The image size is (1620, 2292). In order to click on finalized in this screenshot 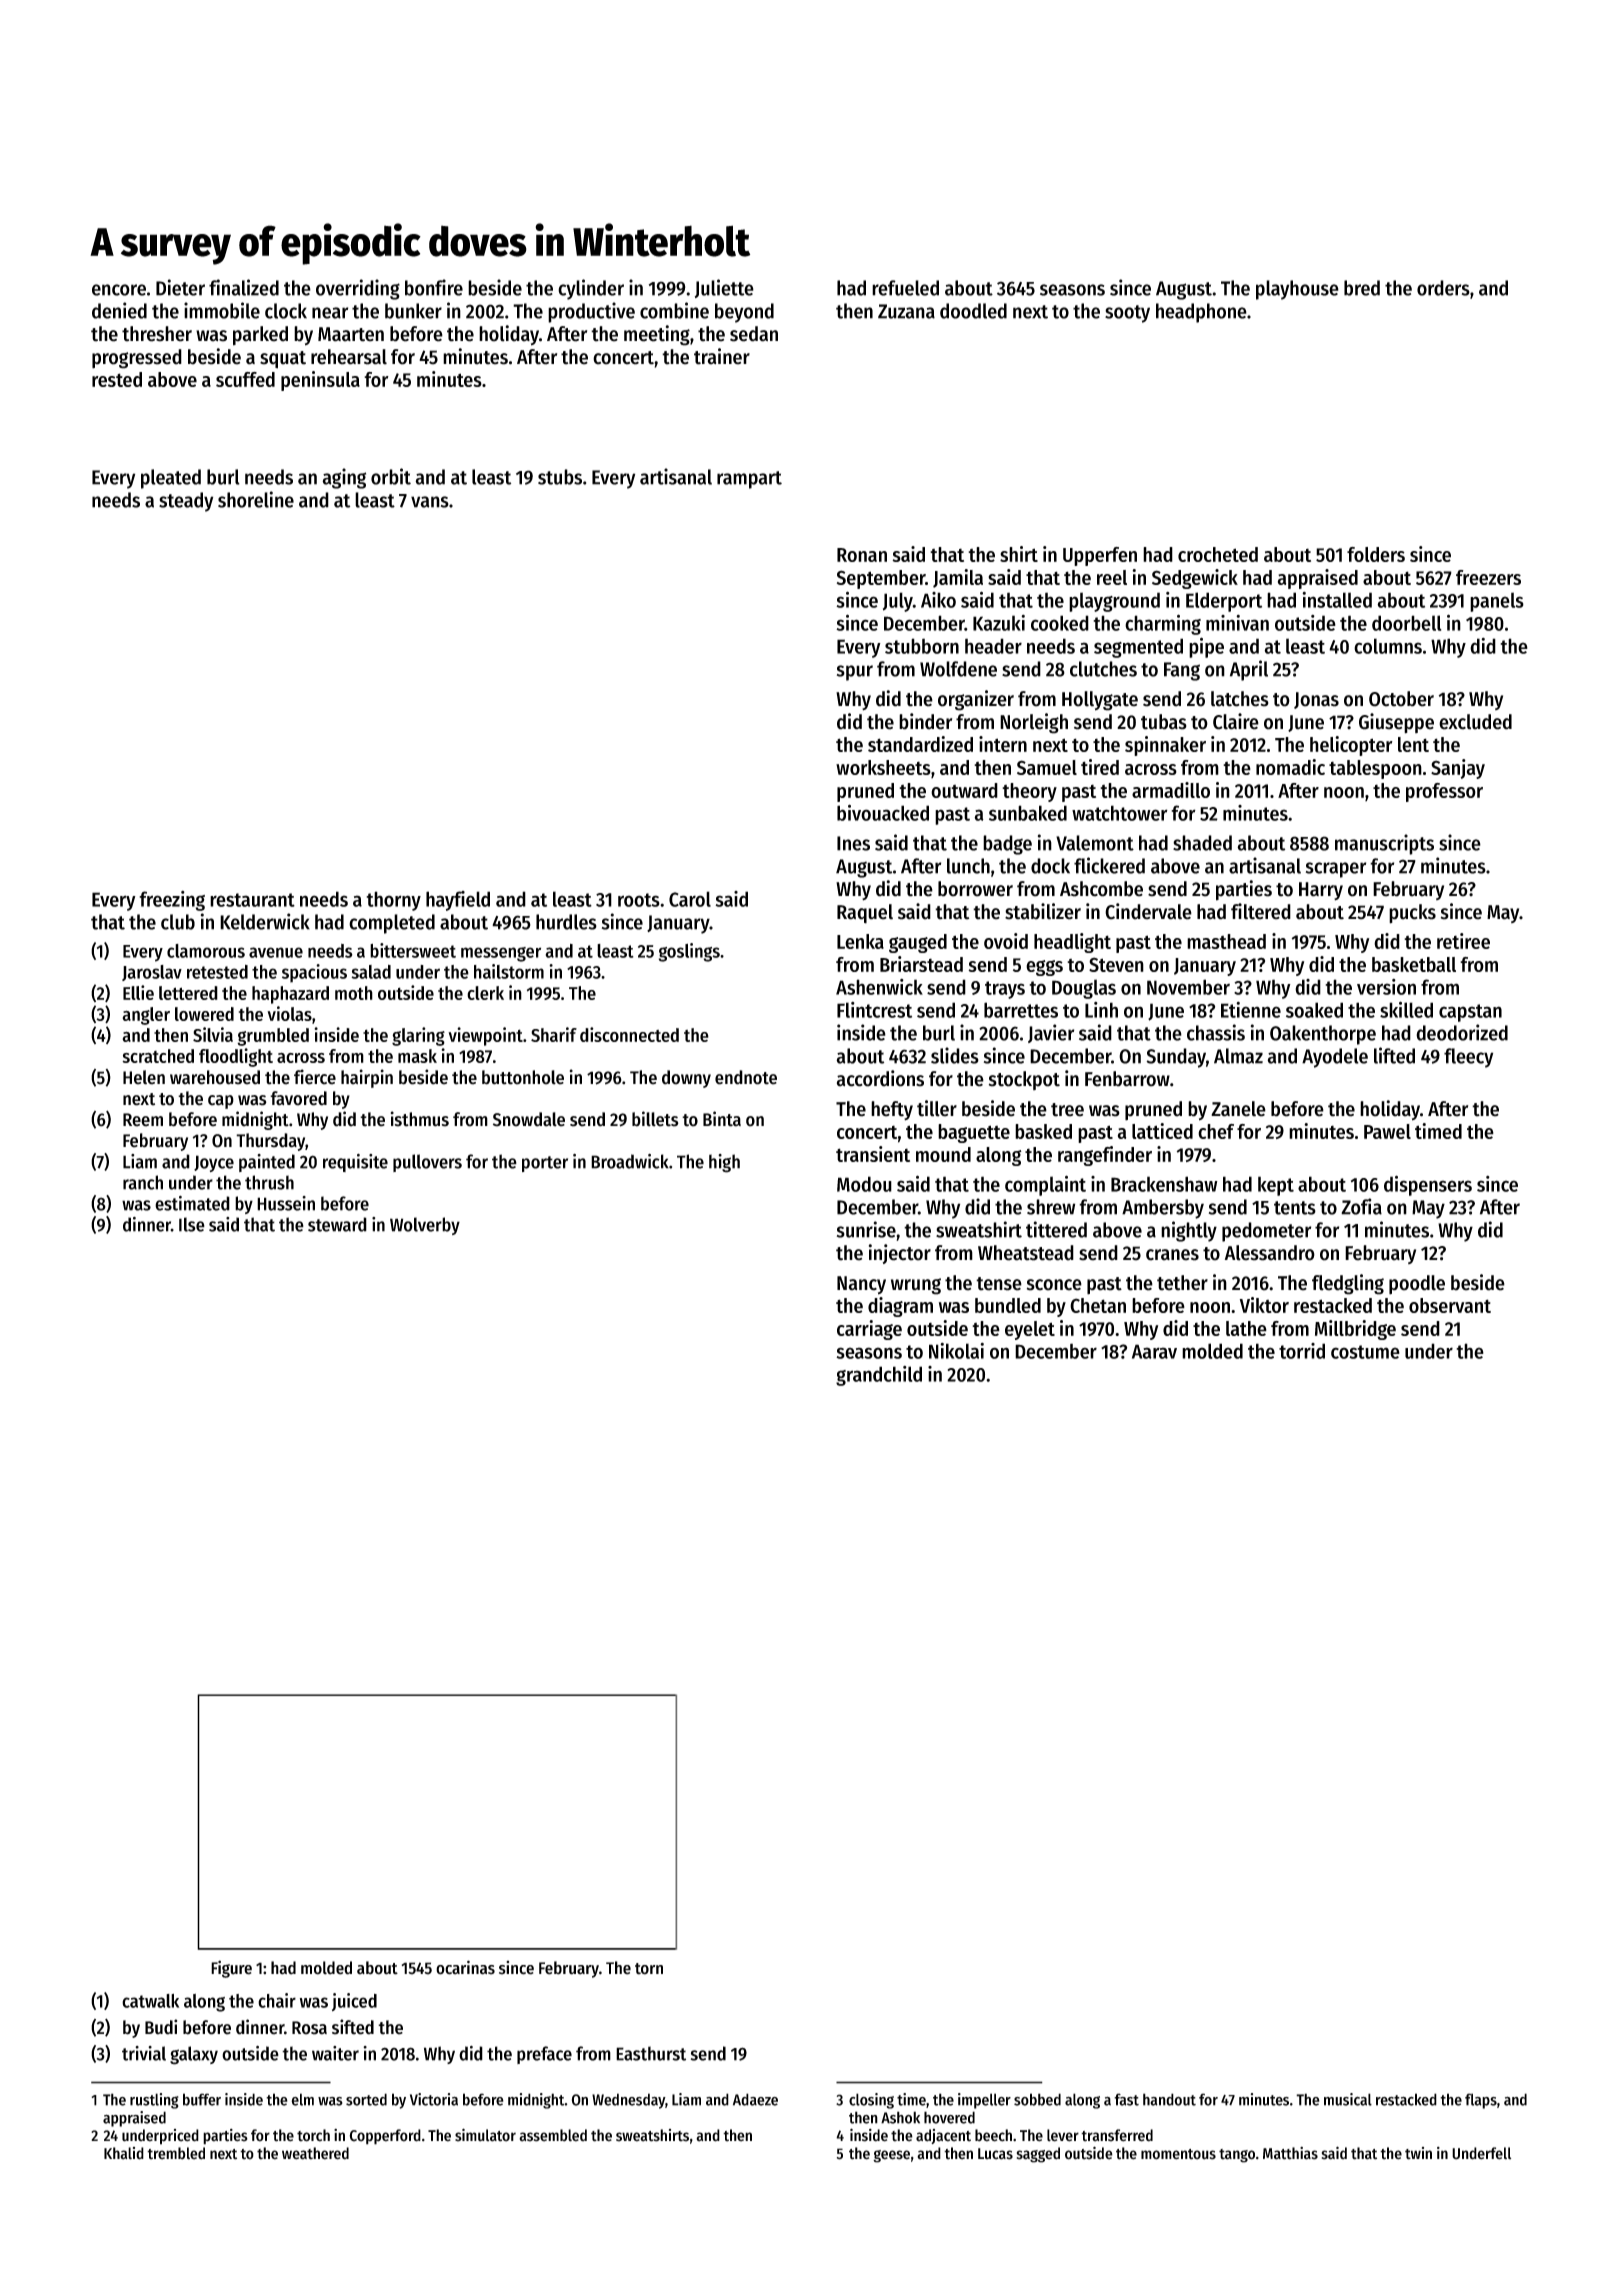, I will do `click(244, 287)`.
